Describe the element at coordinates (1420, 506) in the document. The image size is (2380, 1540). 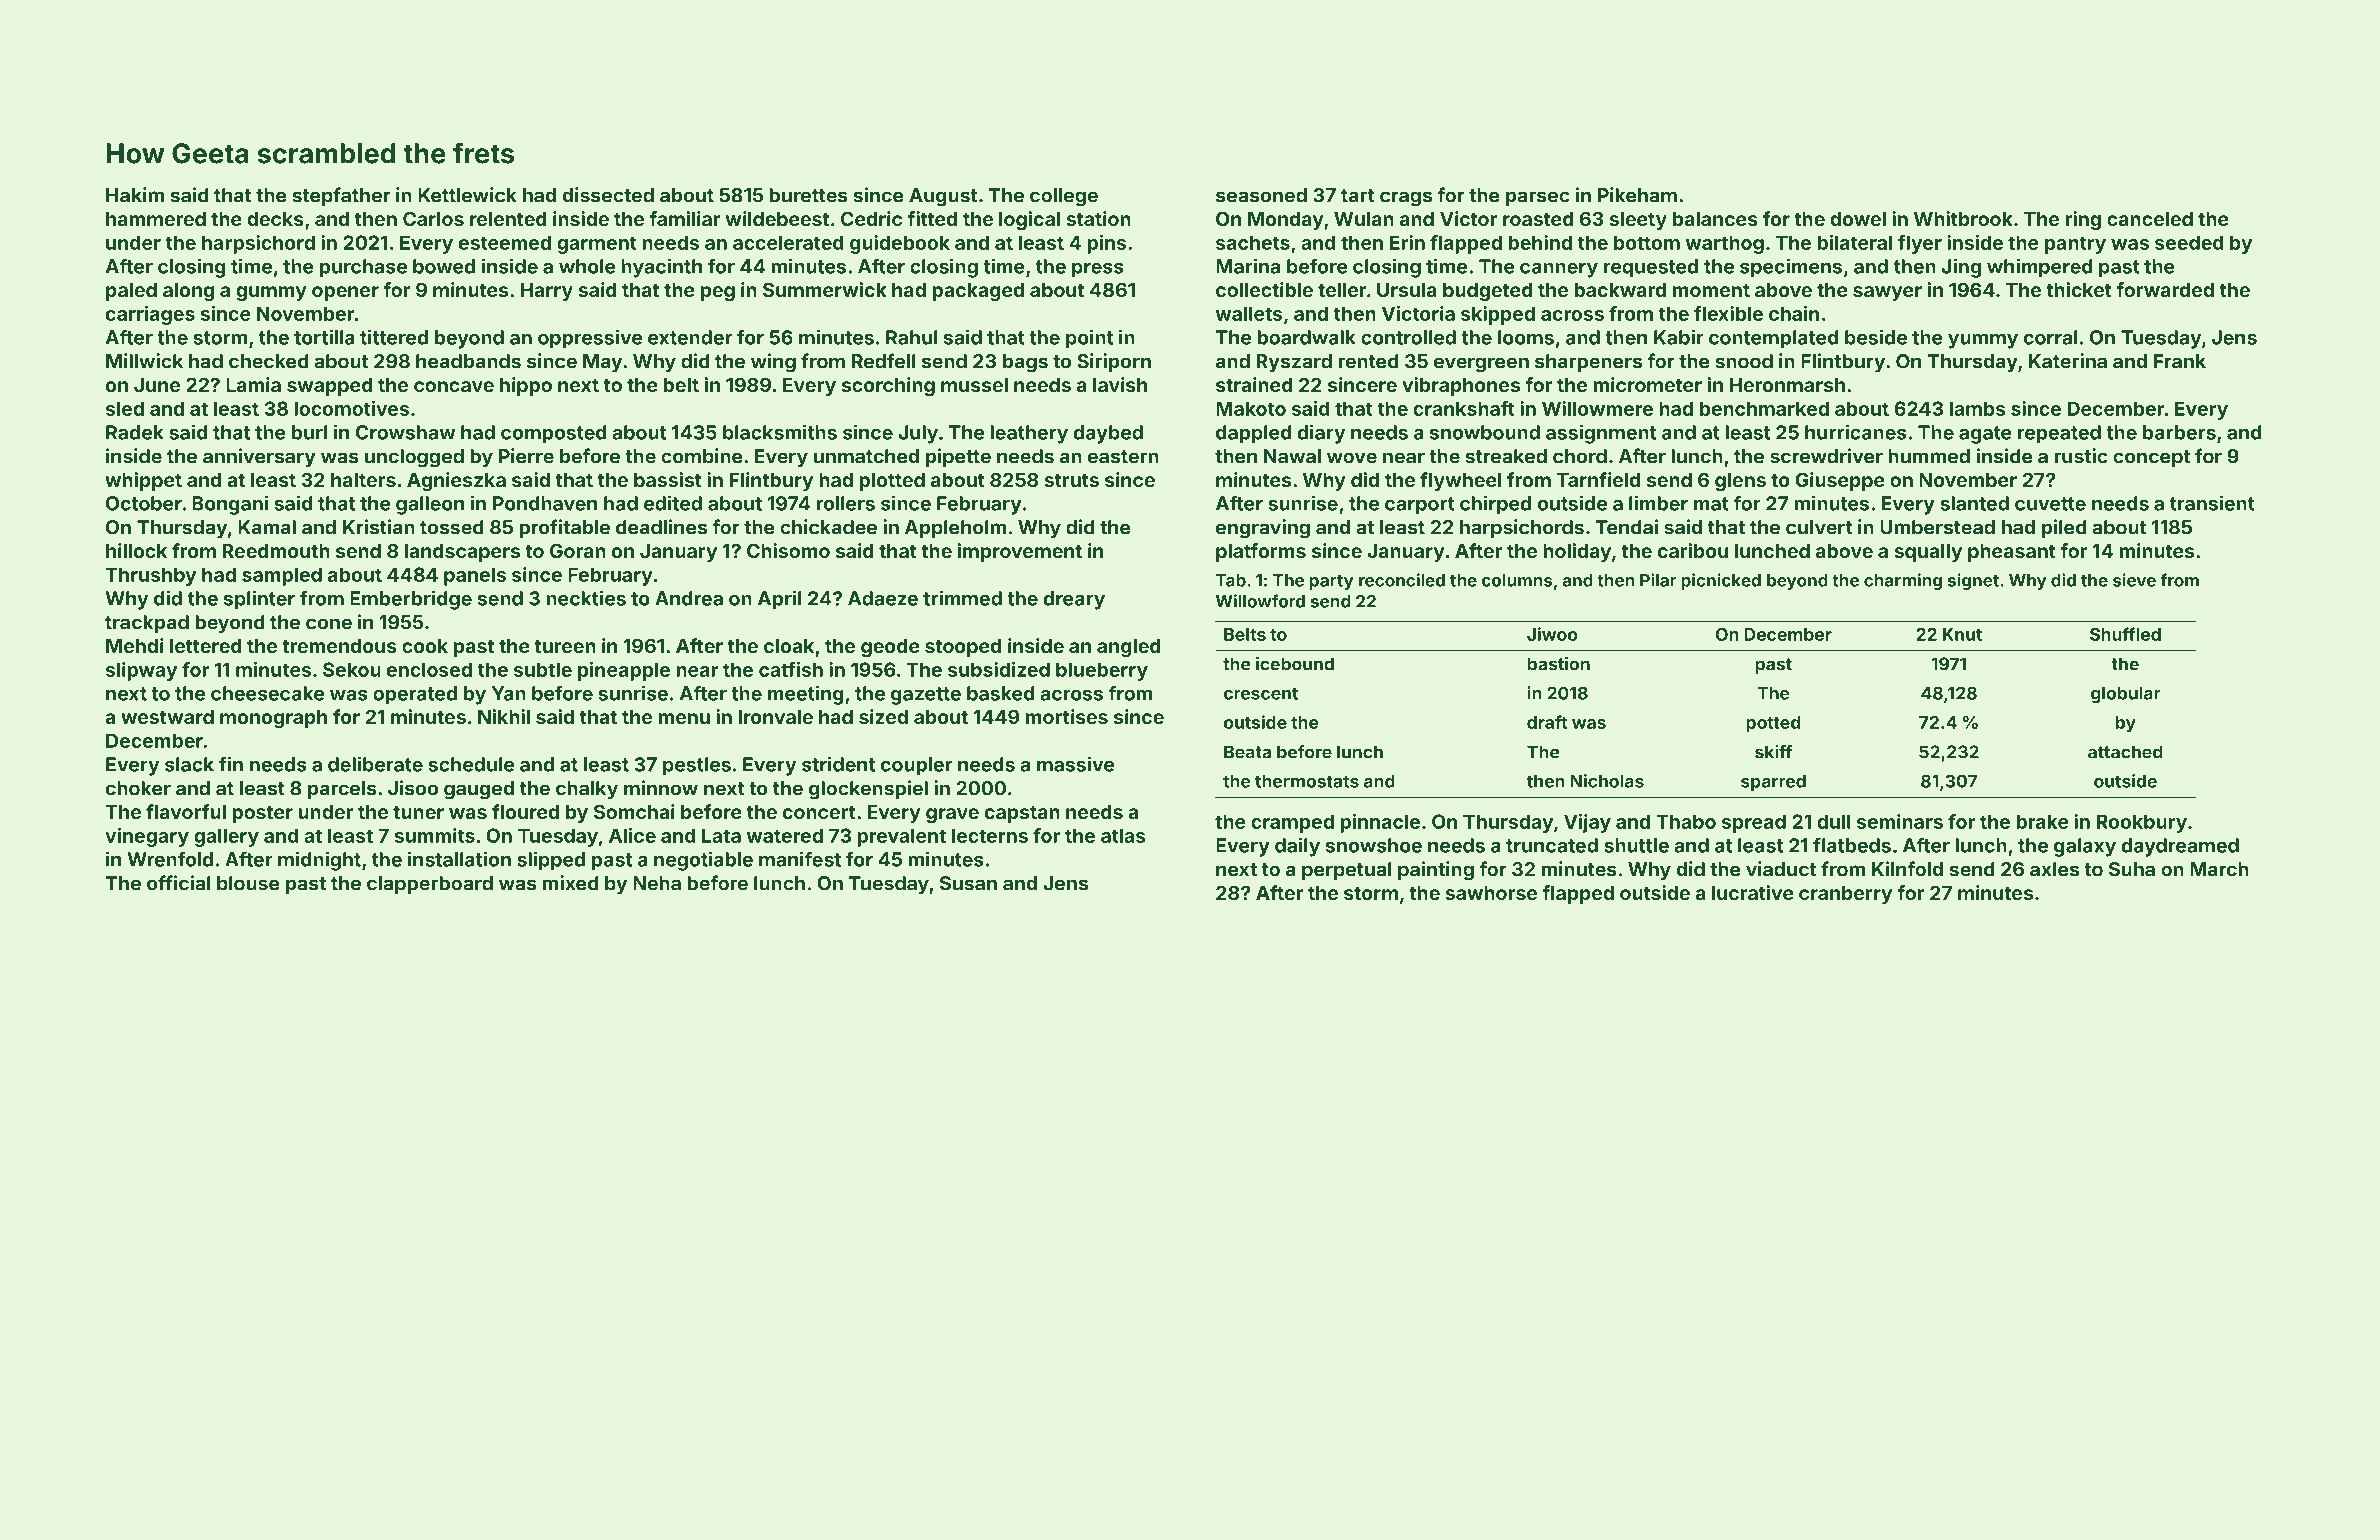
I see `carport` at that location.
